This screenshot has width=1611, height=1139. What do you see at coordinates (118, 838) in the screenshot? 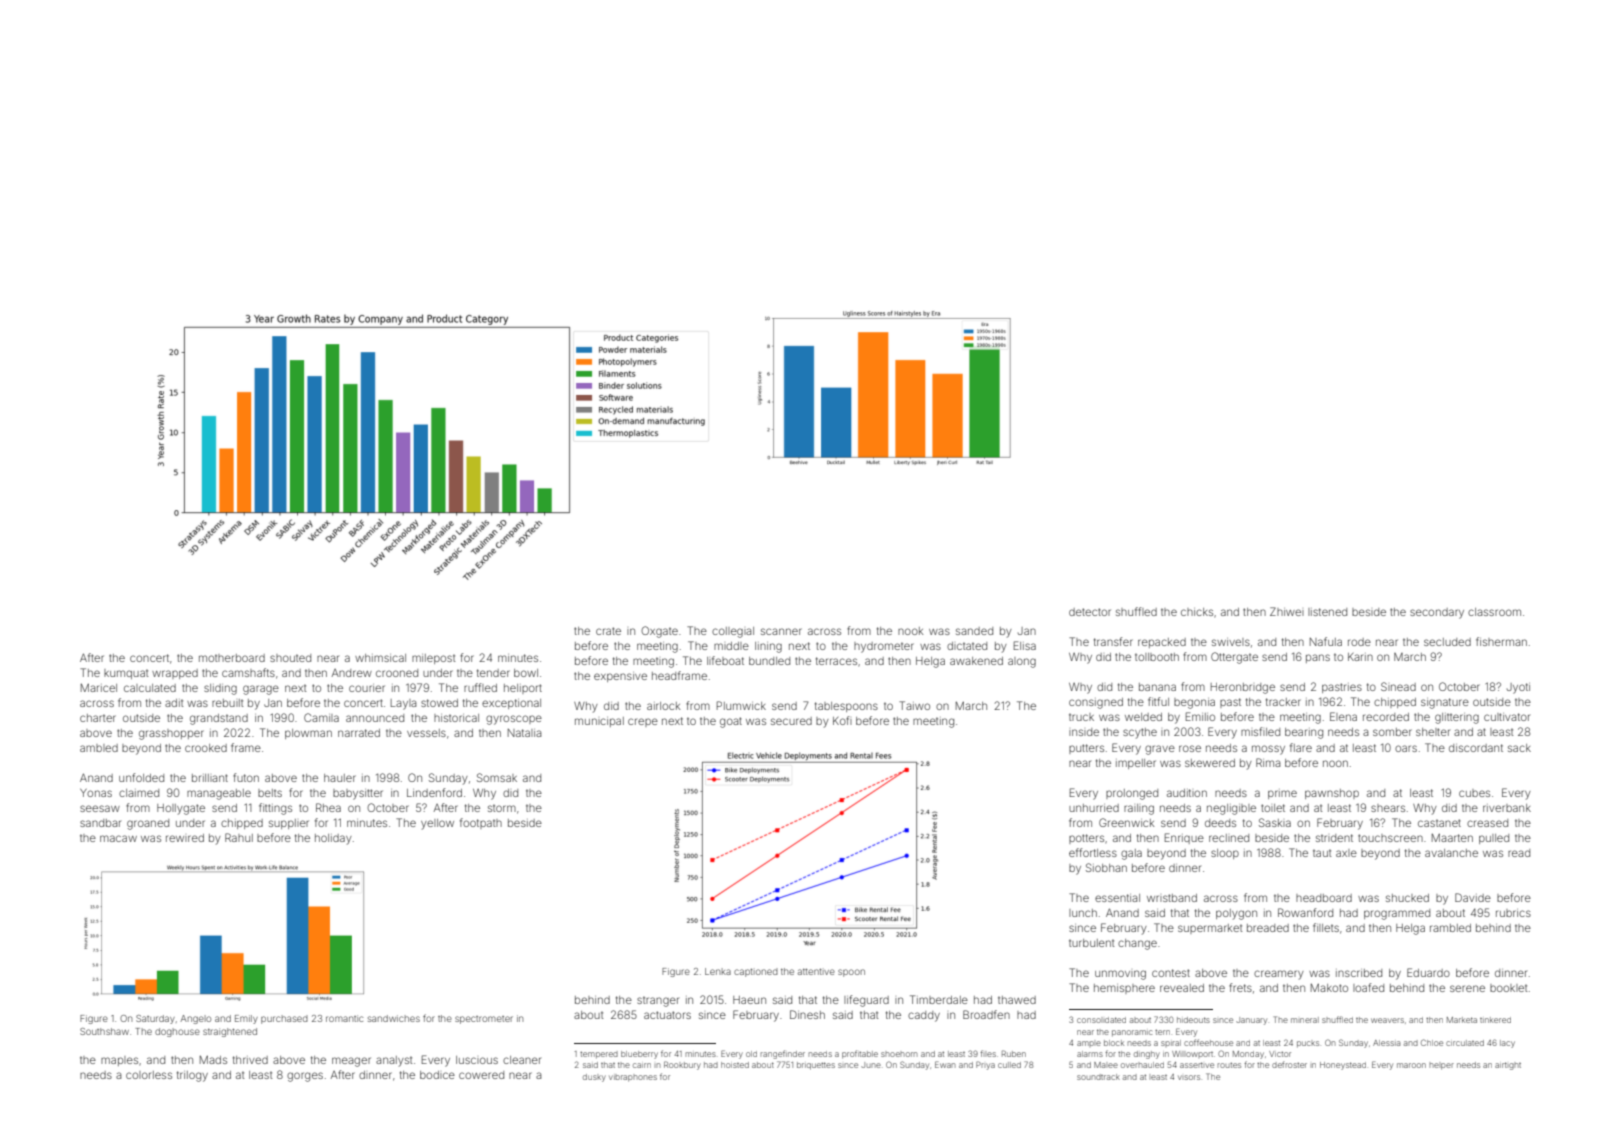
I see `macaw` at bounding box center [118, 838].
